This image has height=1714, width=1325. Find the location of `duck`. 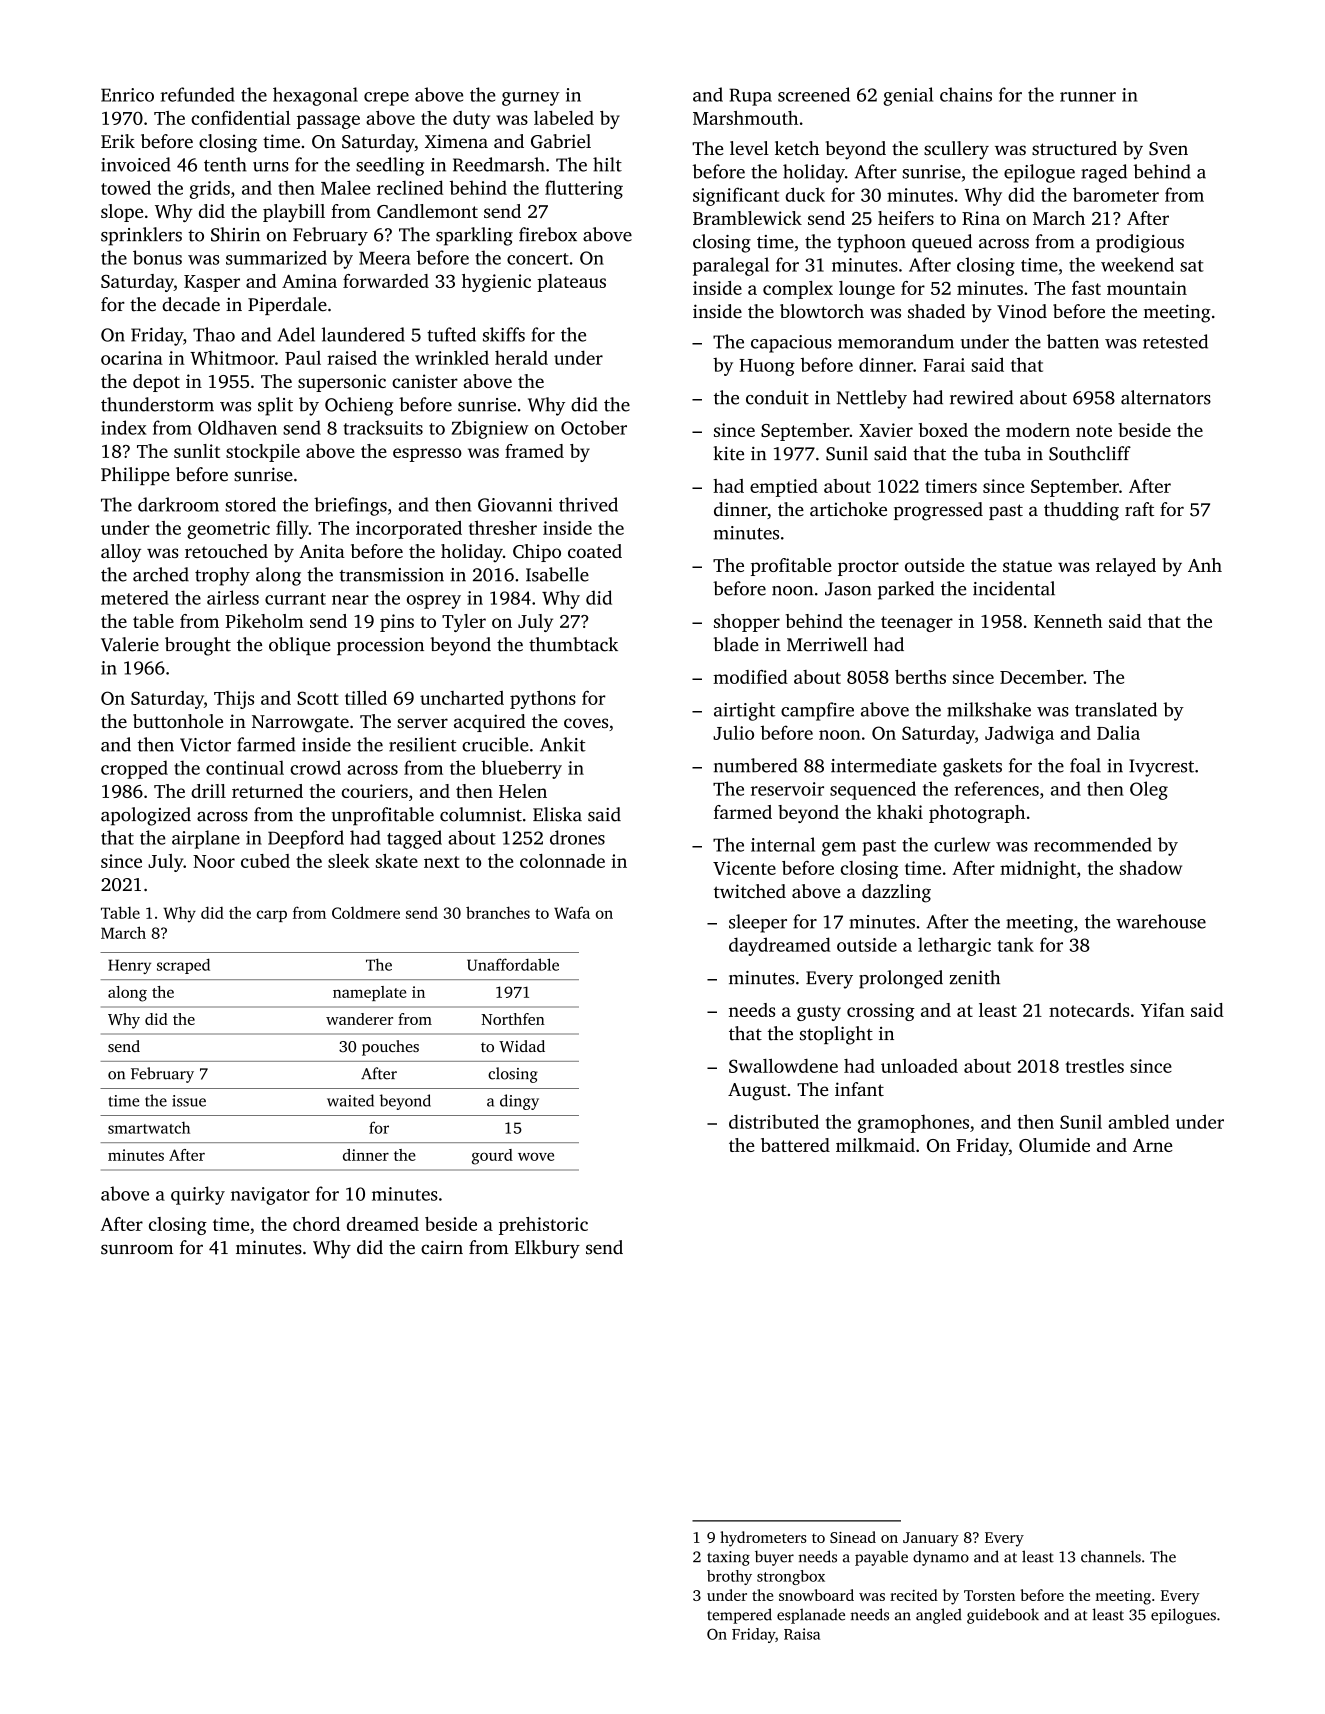

duck is located at coordinates (805, 194).
